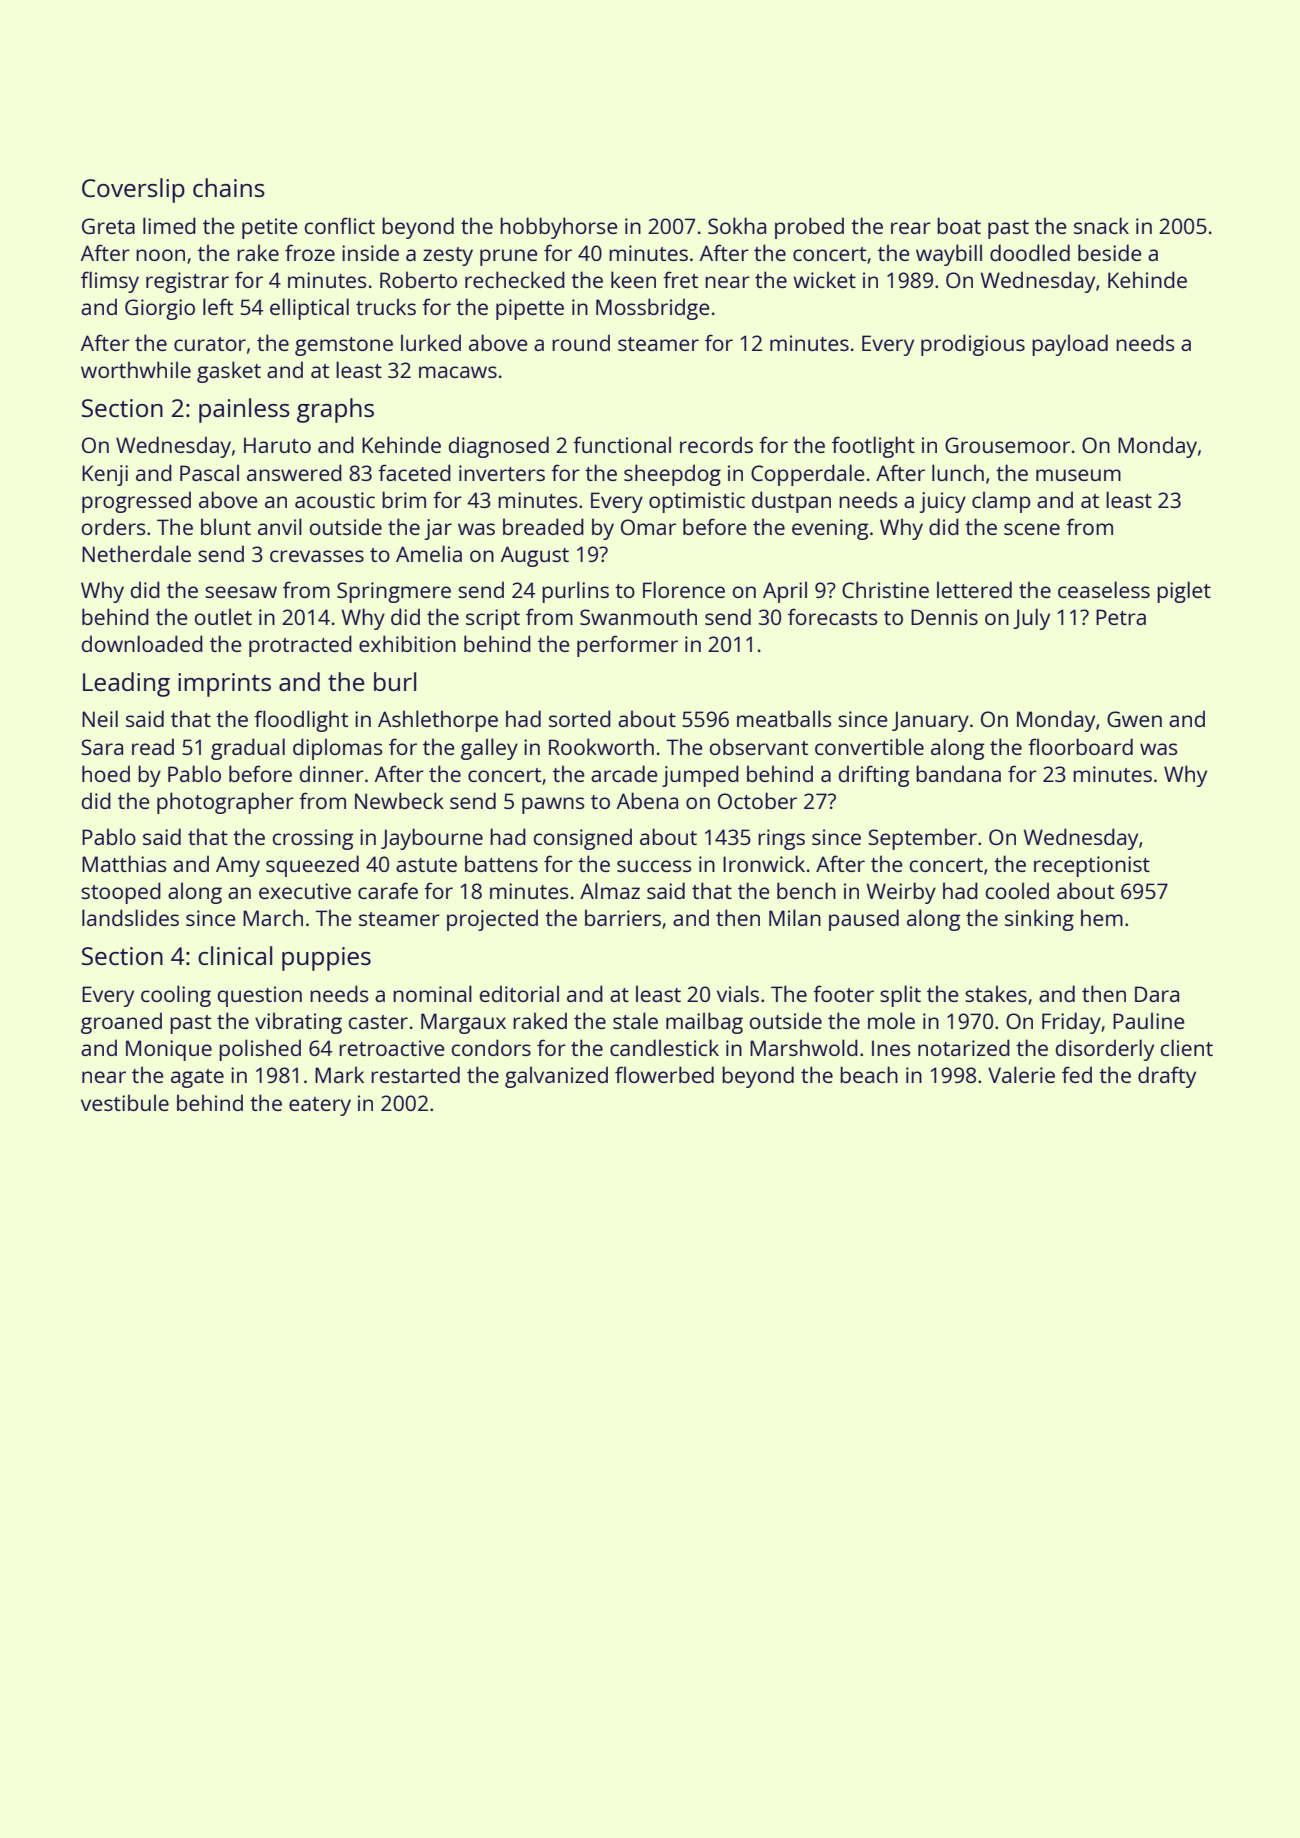 This screenshot has height=1838, width=1300. I want to click on agate, so click(197, 1078).
